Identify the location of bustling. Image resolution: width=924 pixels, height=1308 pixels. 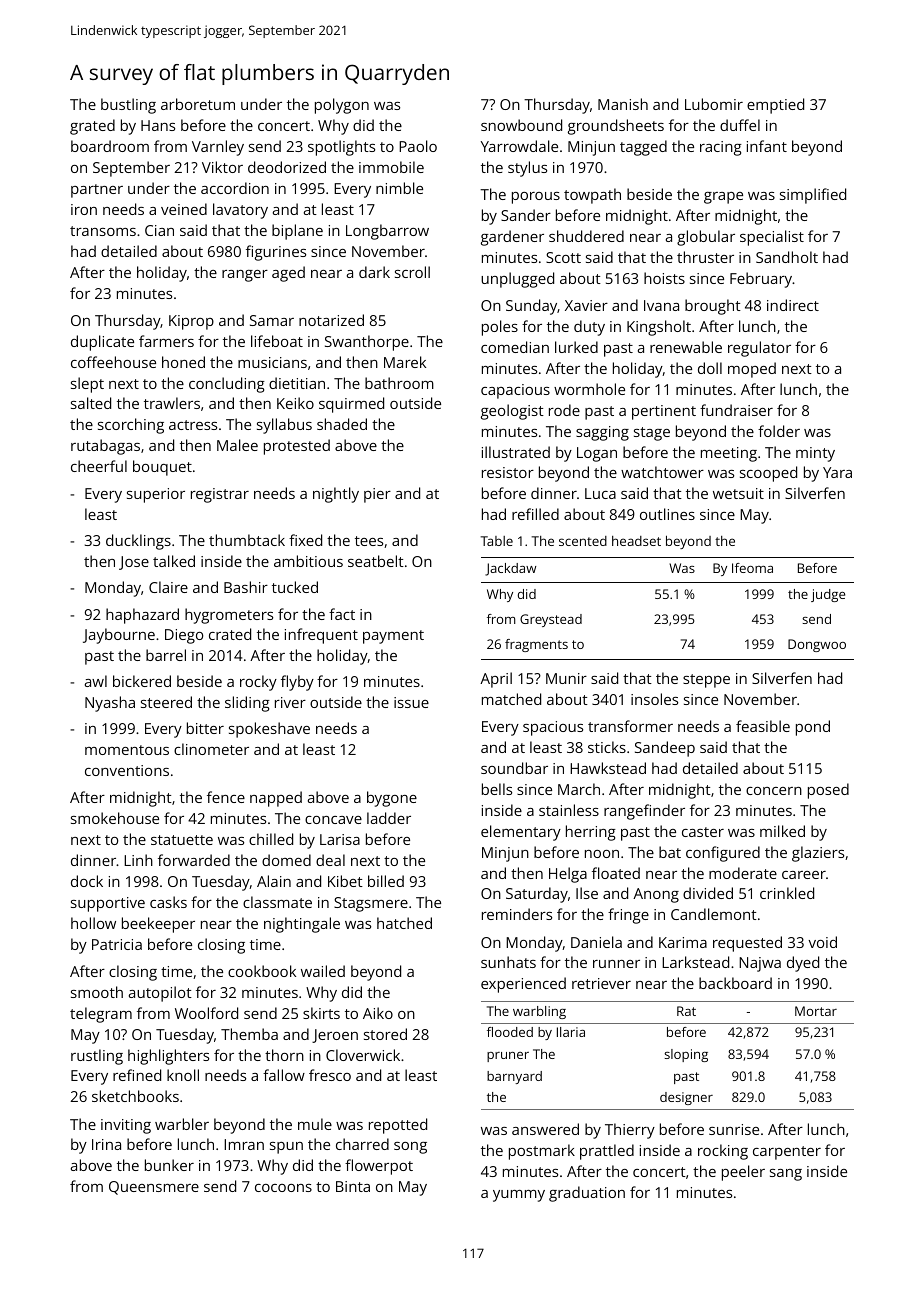
(128, 106).
